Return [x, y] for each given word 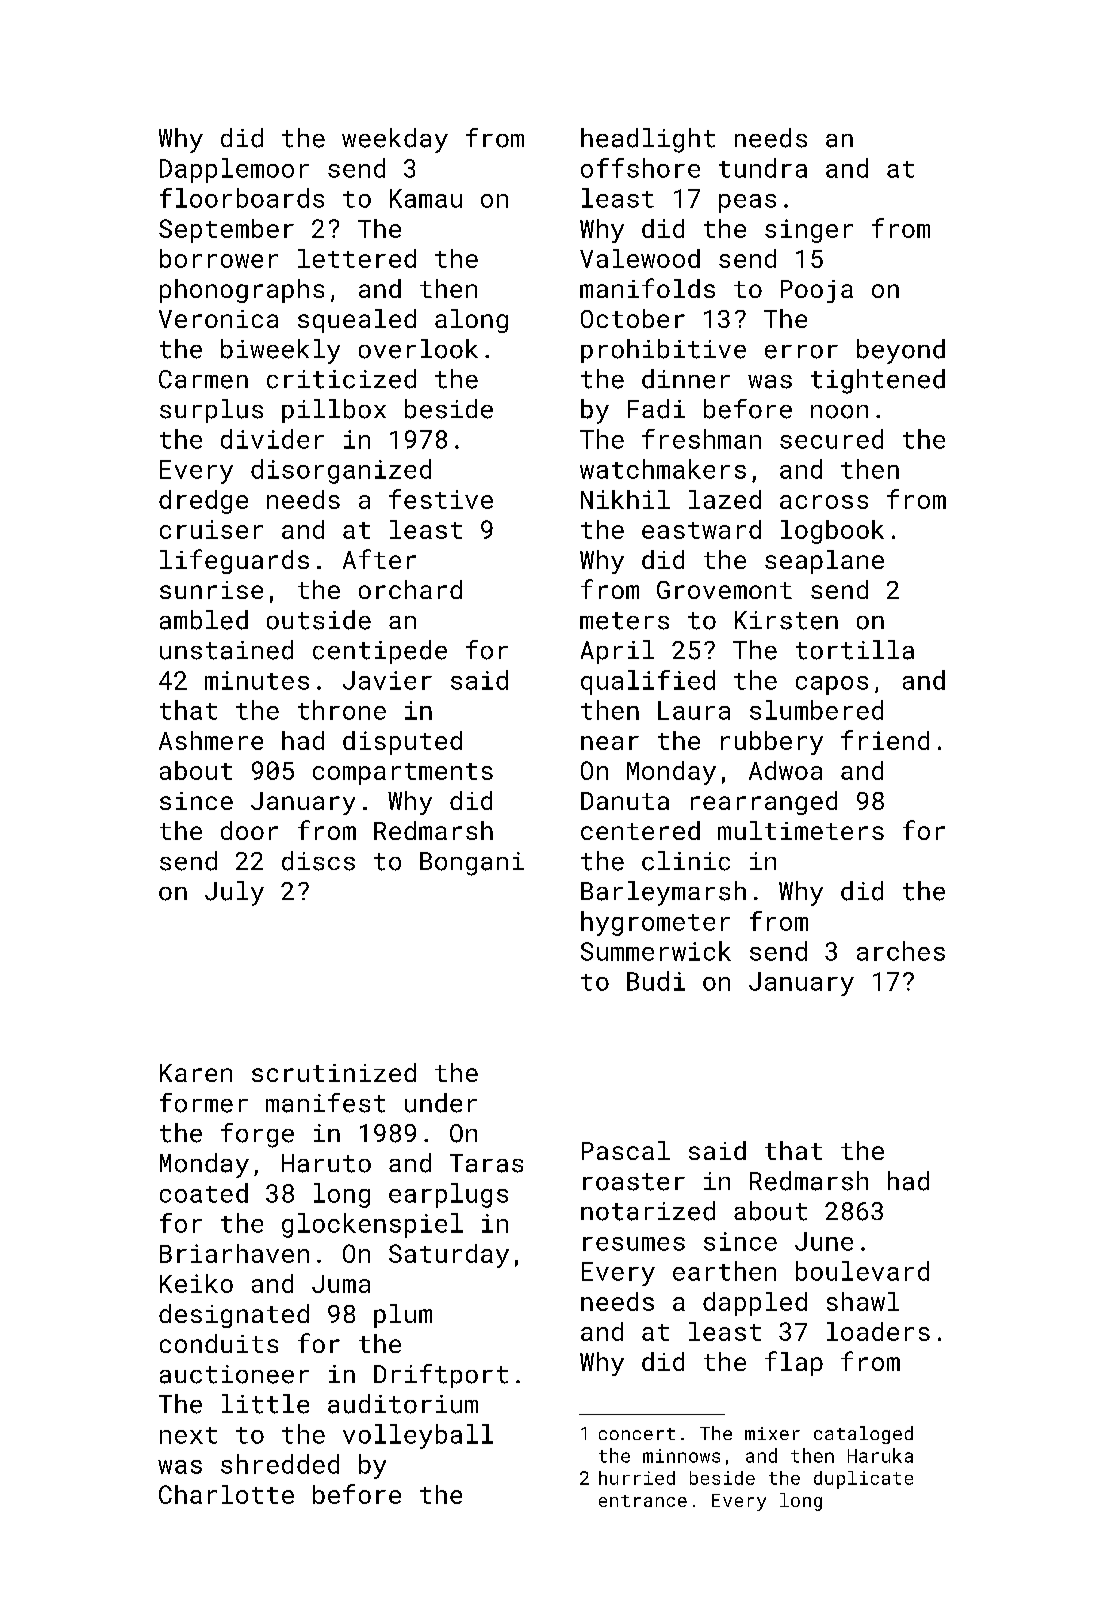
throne [342, 710]
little [265, 1404]
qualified [648, 682]
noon [839, 412]
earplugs [448, 1195]
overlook [418, 349]
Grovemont [724, 590]
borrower [219, 258]
